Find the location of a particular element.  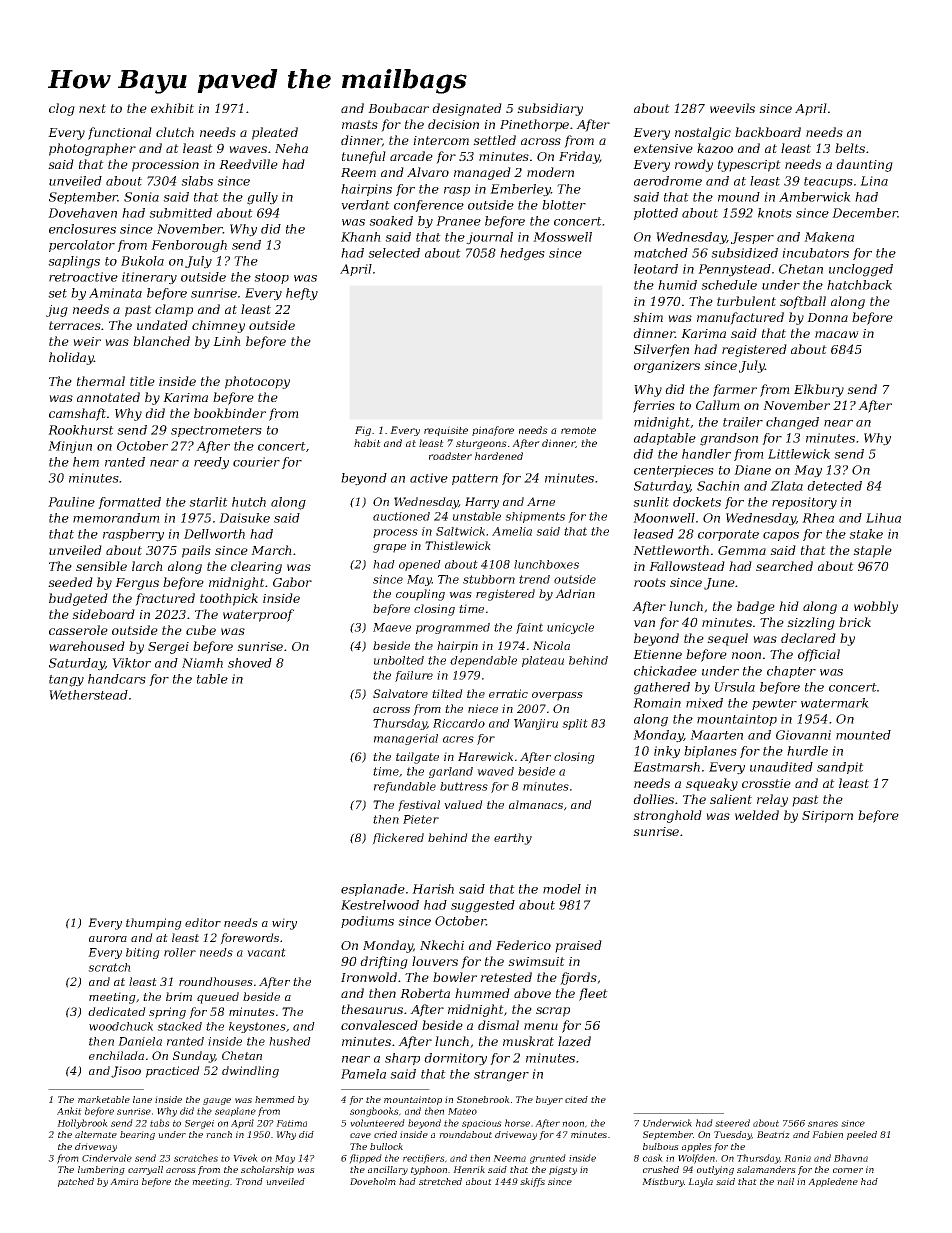

weevils is located at coordinates (732, 108).
